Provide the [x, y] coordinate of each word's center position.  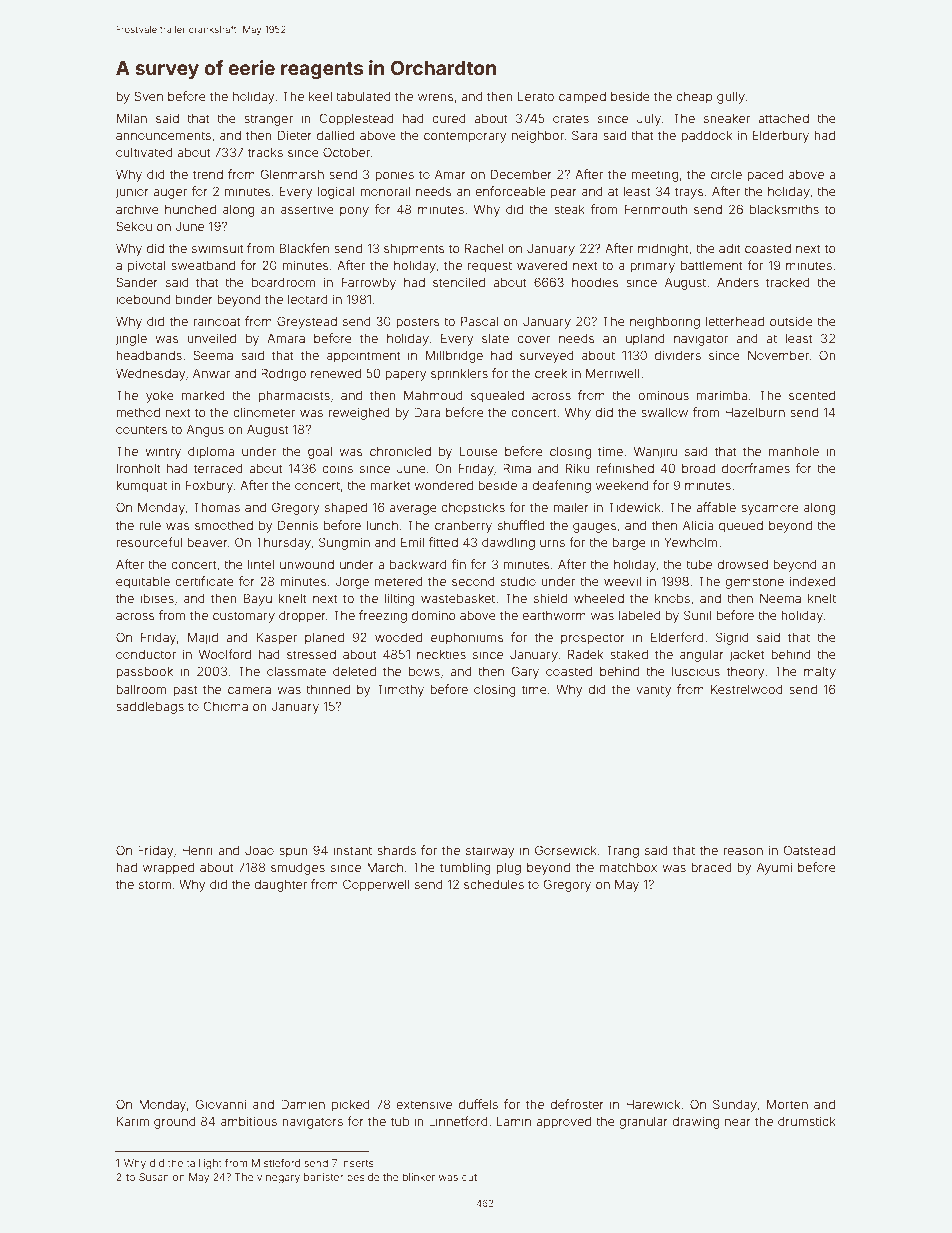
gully [731, 97]
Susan [154, 1177]
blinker [419, 1177]
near [738, 1122]
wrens [436, 97]
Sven [148, 96]
